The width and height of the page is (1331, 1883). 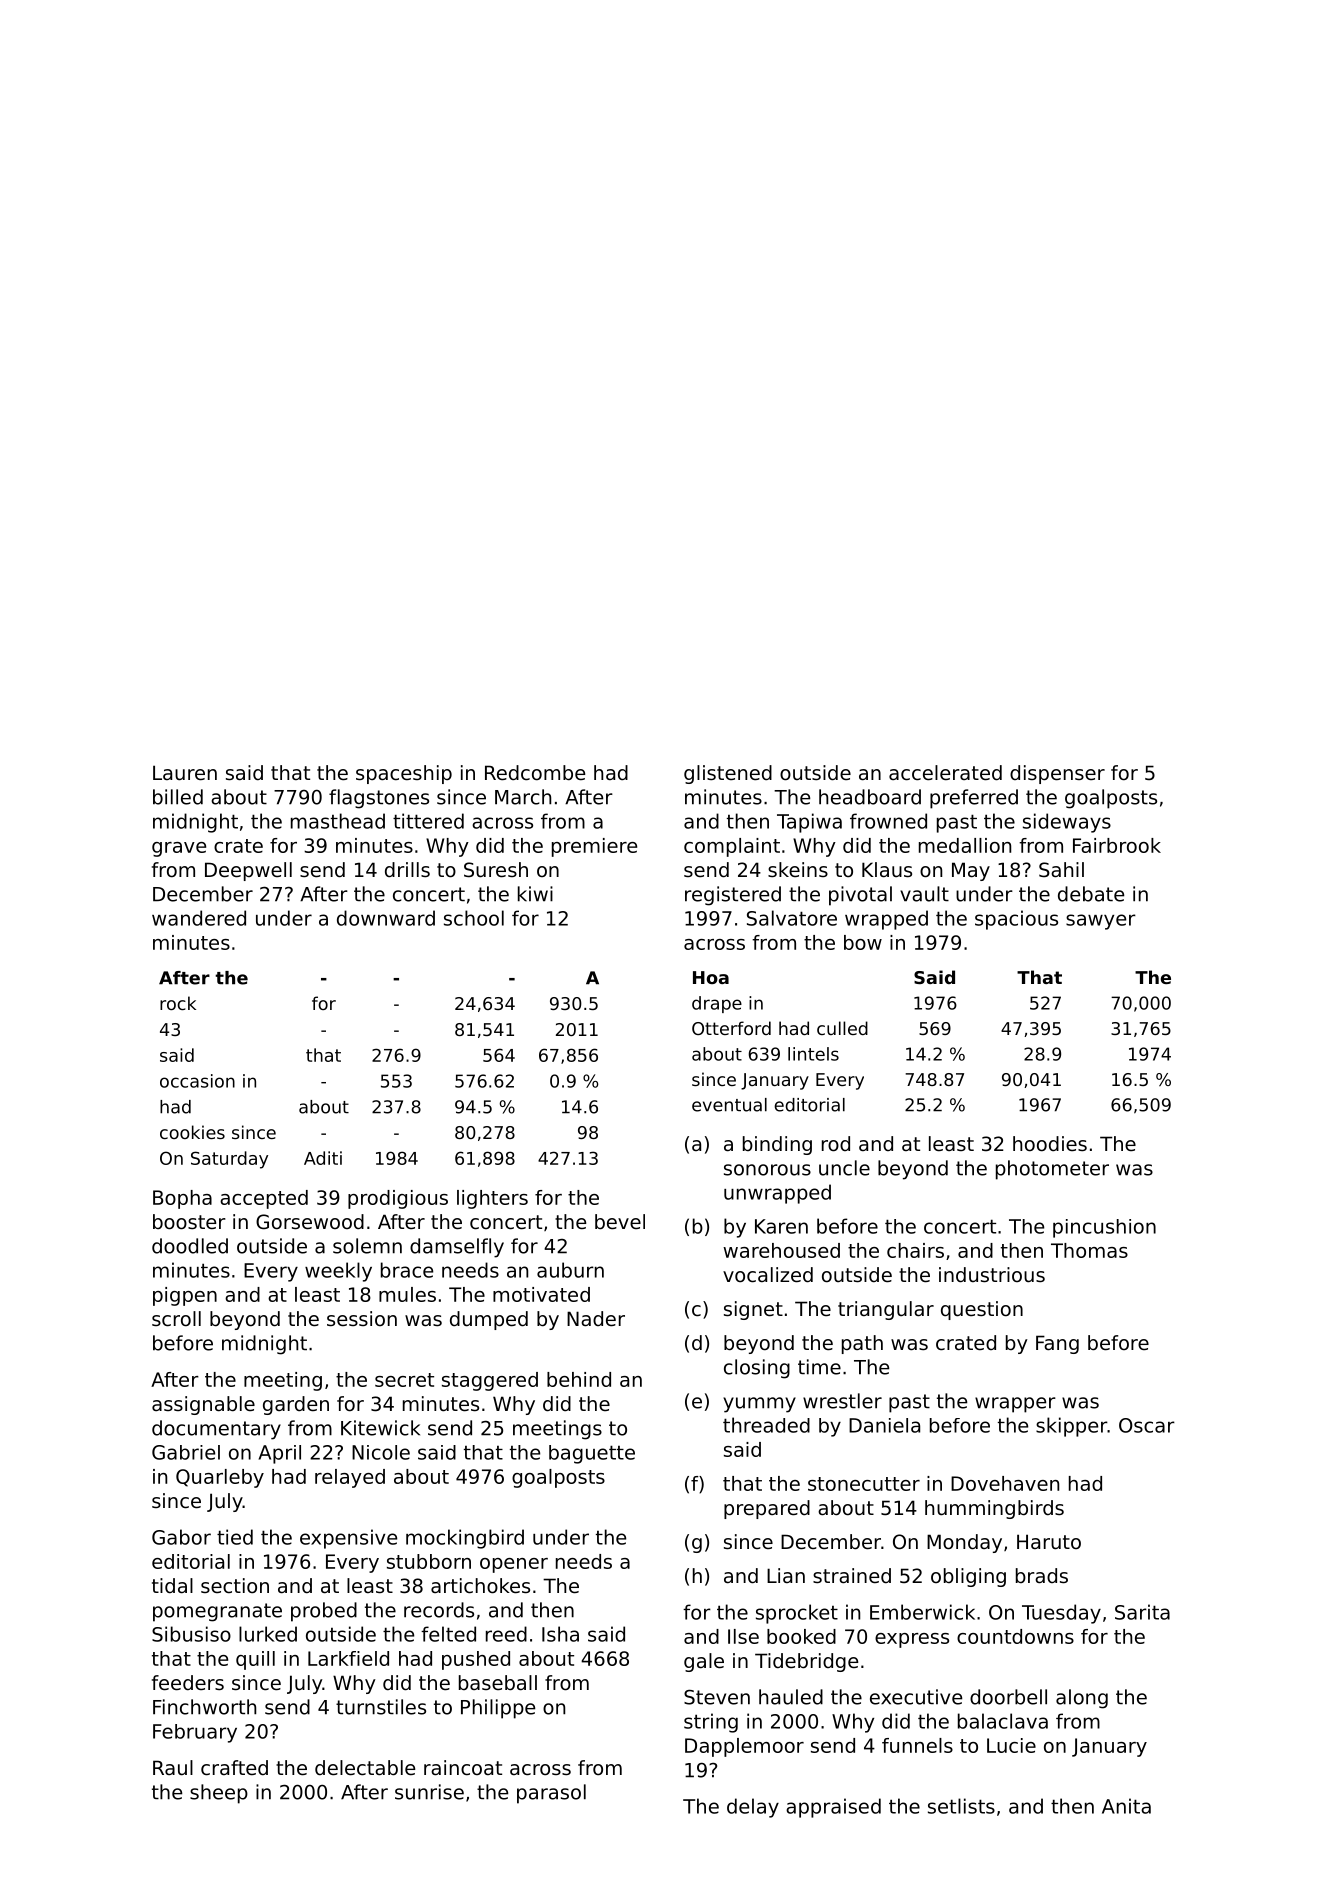 What do you see at coordinates (365, 1768) in the page?
I see `delectable` at bounding box center [365, 1768].
